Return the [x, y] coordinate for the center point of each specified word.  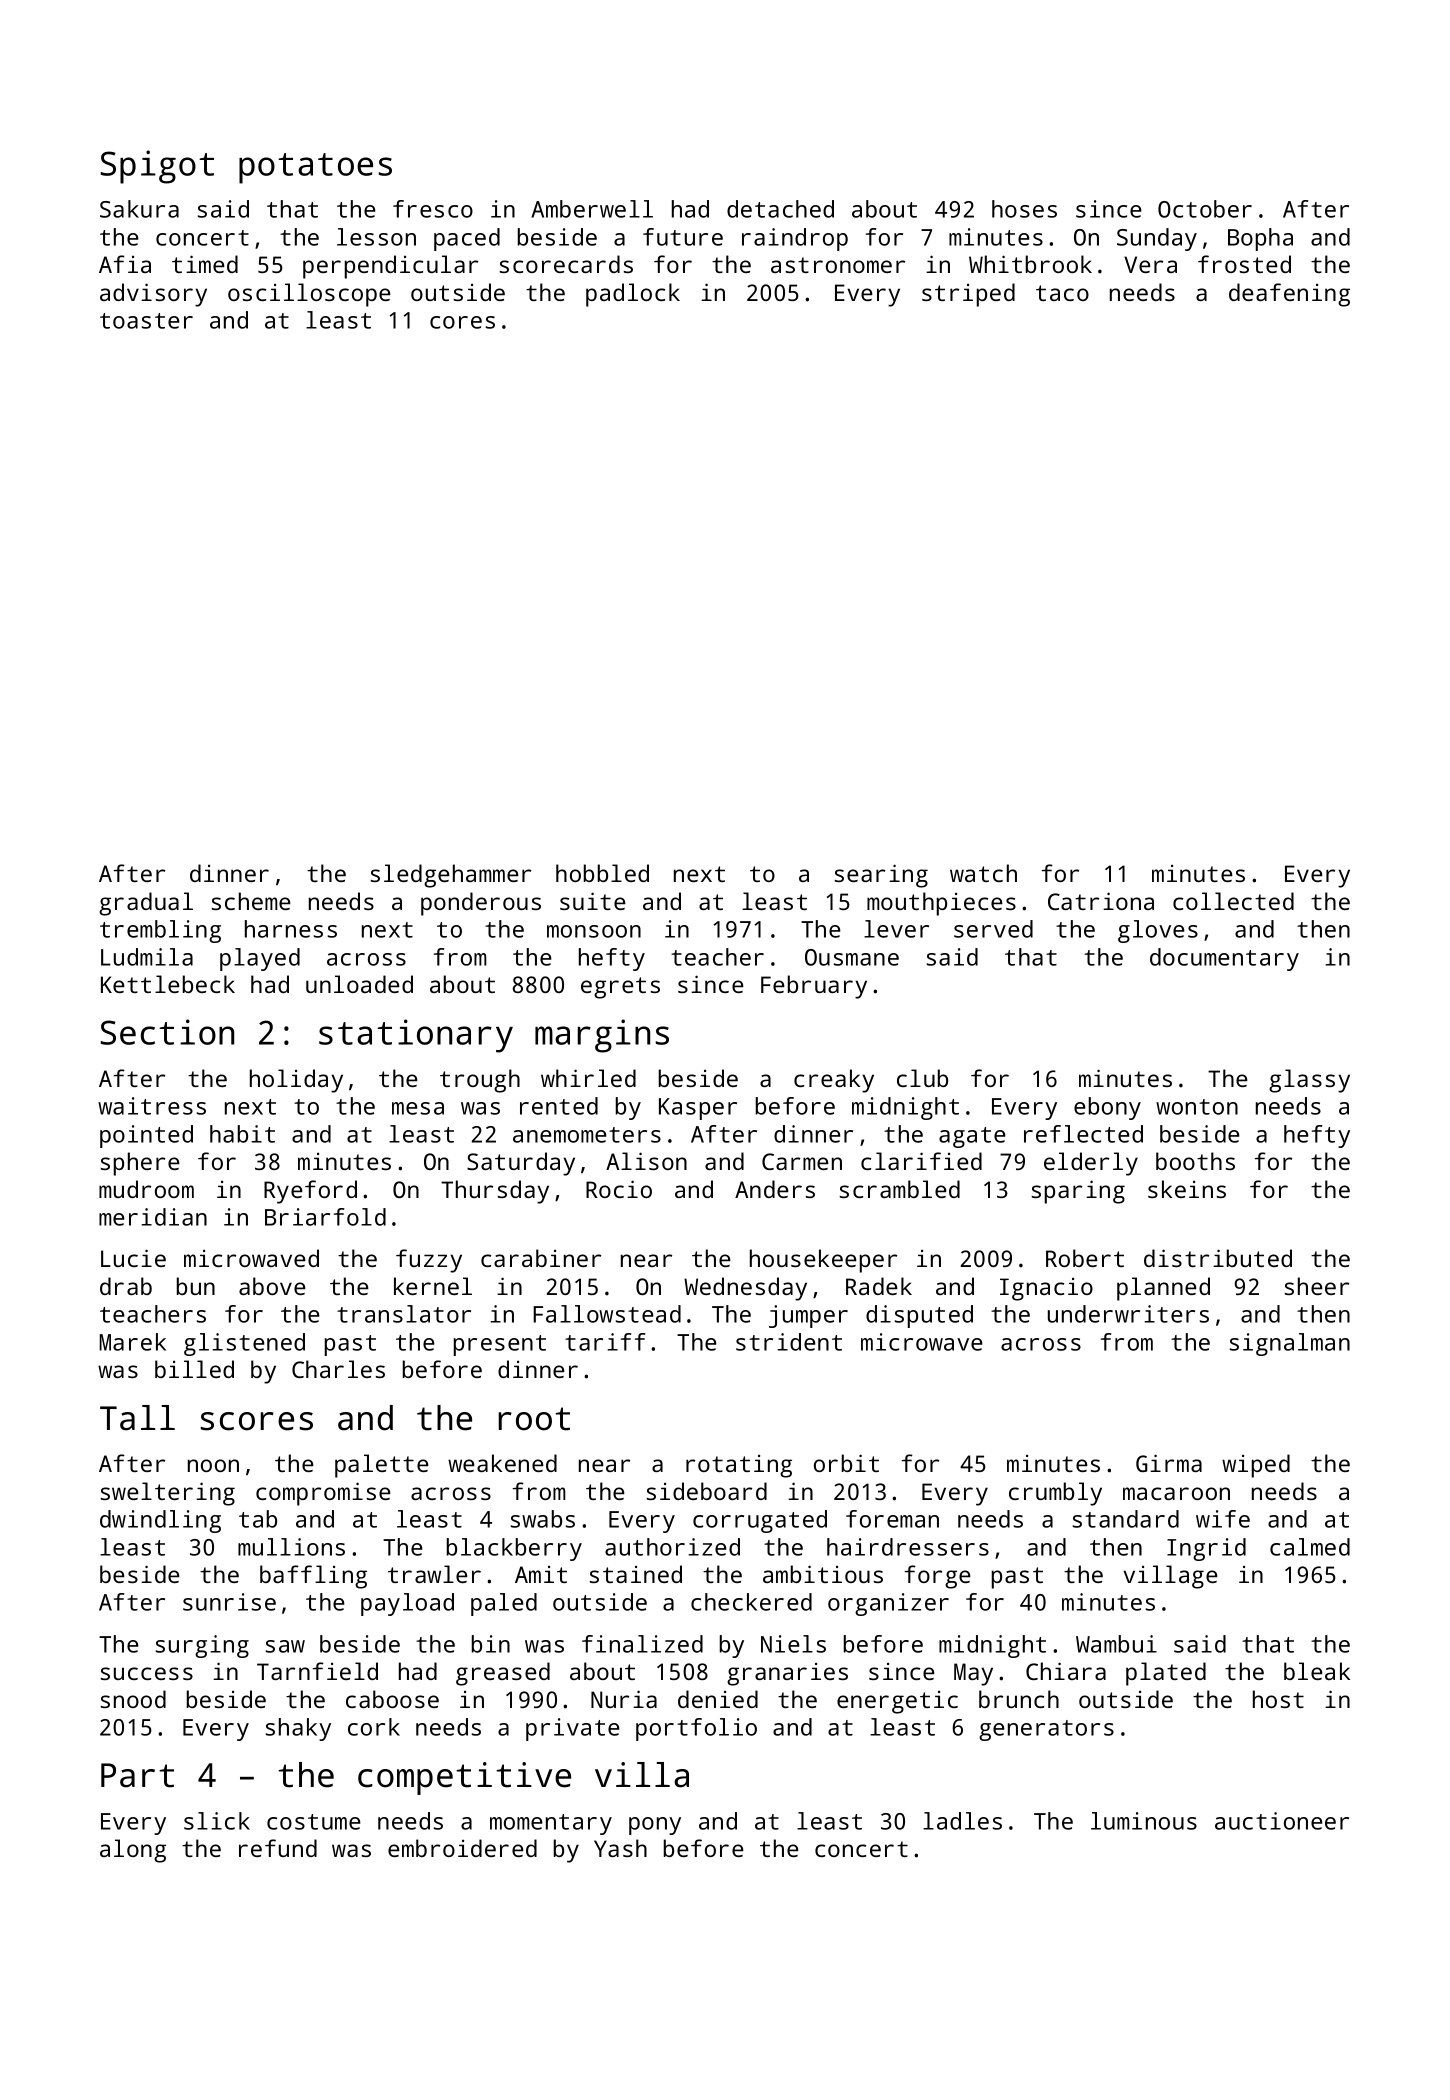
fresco [433, 209]
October [1205, 209]
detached [780, 209]
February [814, 987]
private [573, 1729]
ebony [1107, 1108]
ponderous [481, 904]
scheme [251, 901]
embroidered [462, 1848]
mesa [418, 1108]
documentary [1224, 959]
